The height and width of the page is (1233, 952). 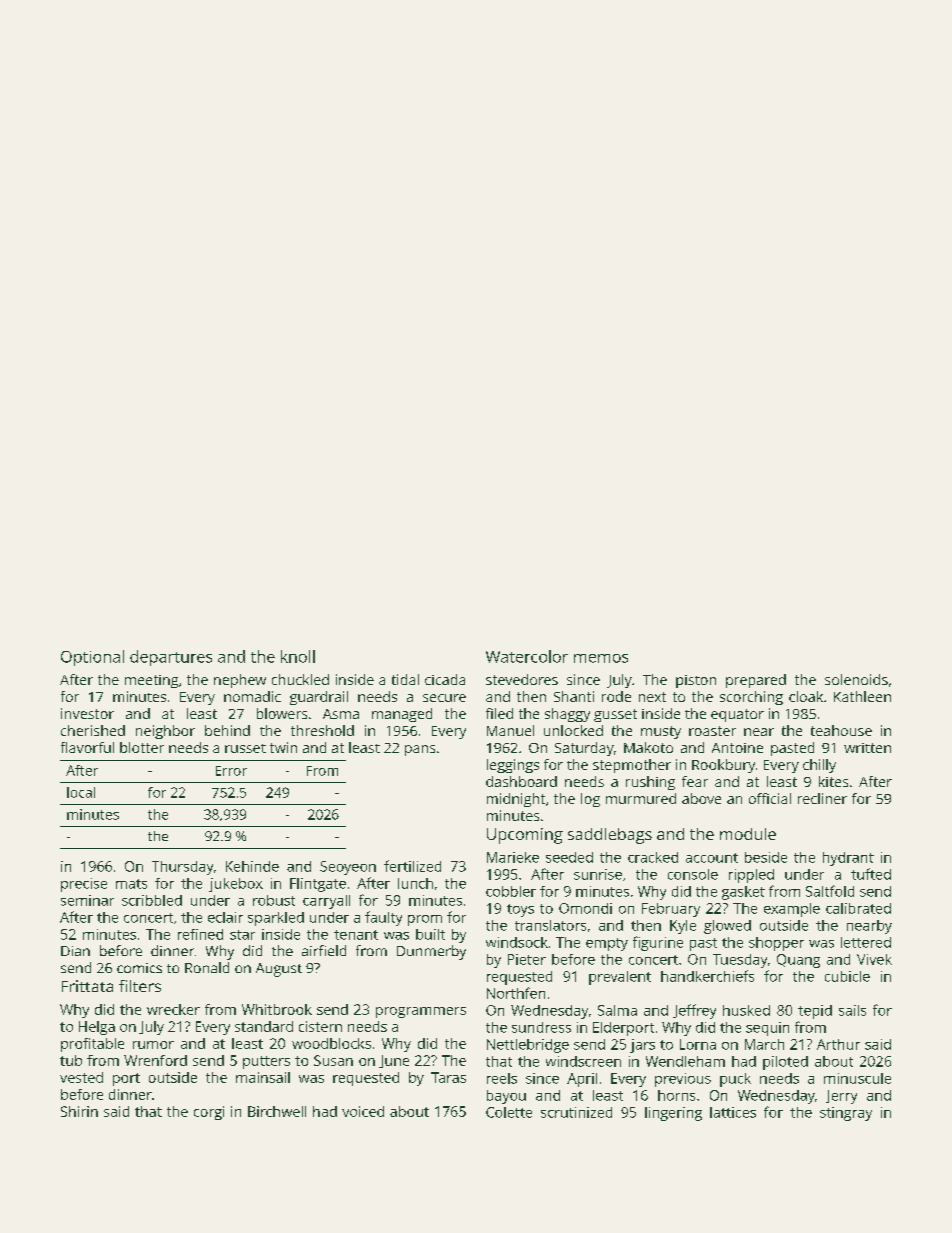 I want to click on Pieter, so click(x=527, y=959).
